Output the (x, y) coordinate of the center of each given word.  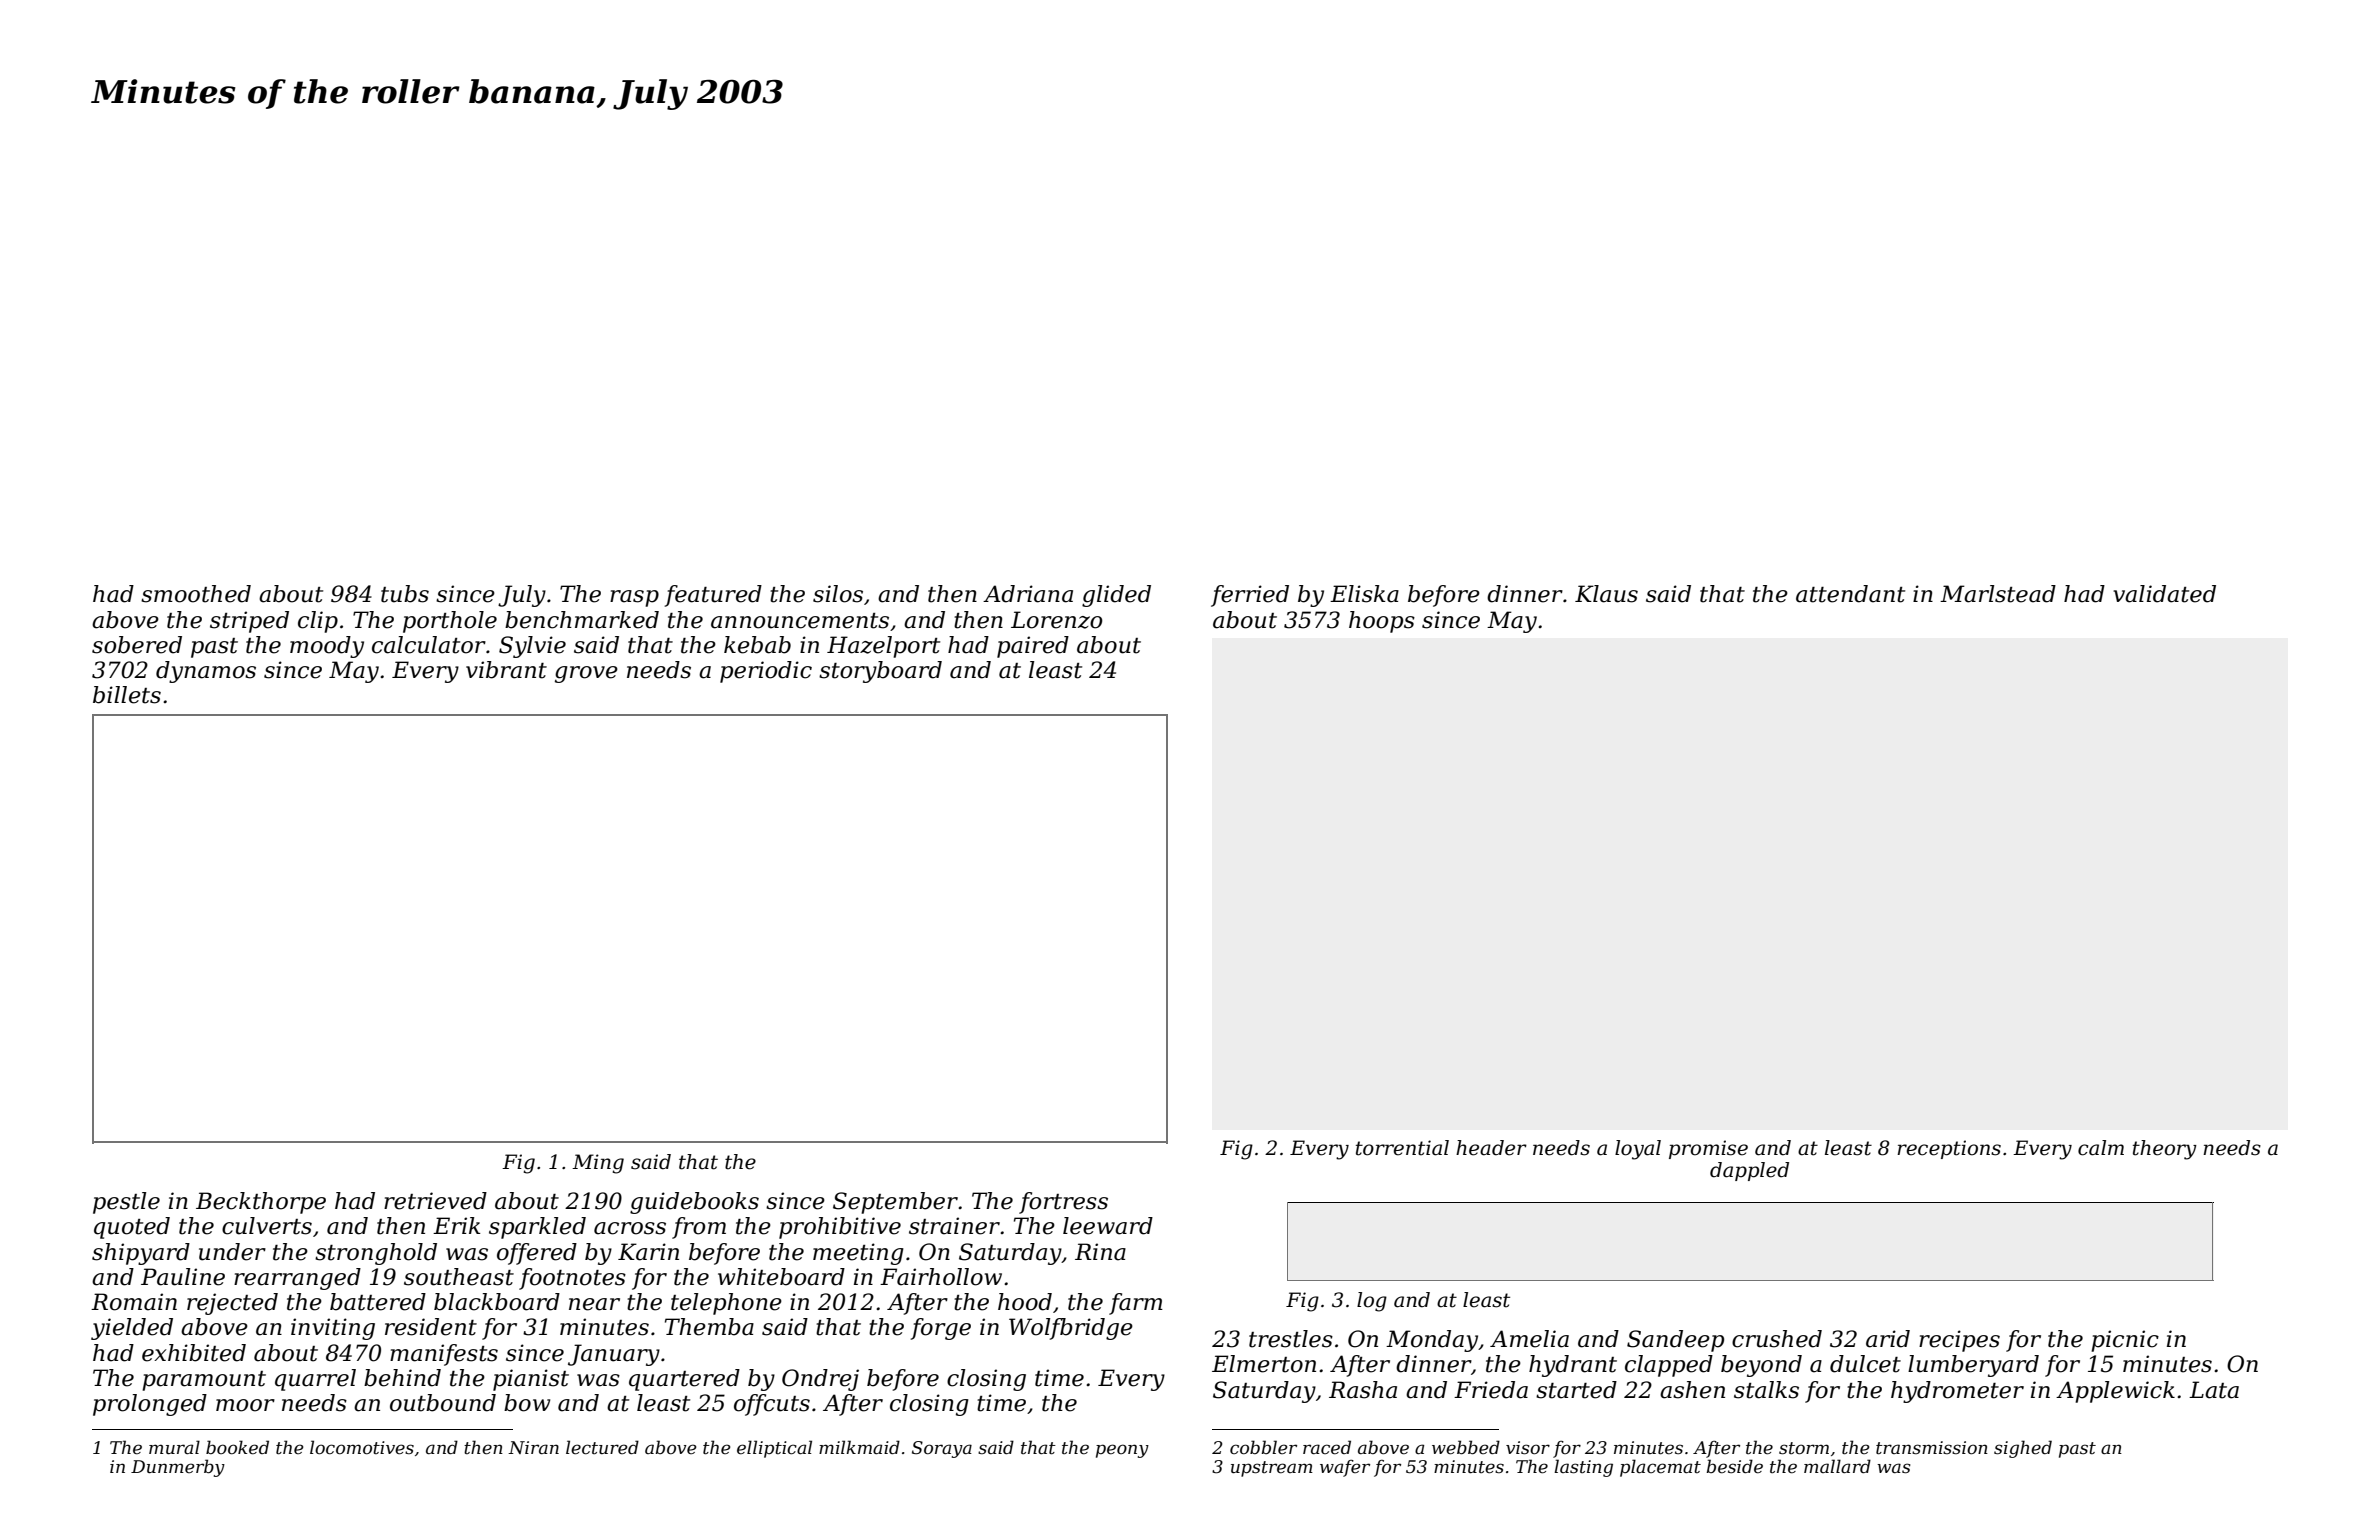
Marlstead (1998, 594)
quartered (684, 1380)
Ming (598, 1164)
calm (2101, 1148)
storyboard (880, 672)
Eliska (1364, 594)
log (1372, 1302)
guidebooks (694, 1203)
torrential (1402, 1148)
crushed (1777, 1339)
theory (2165, 1150)
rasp (634, 598)
